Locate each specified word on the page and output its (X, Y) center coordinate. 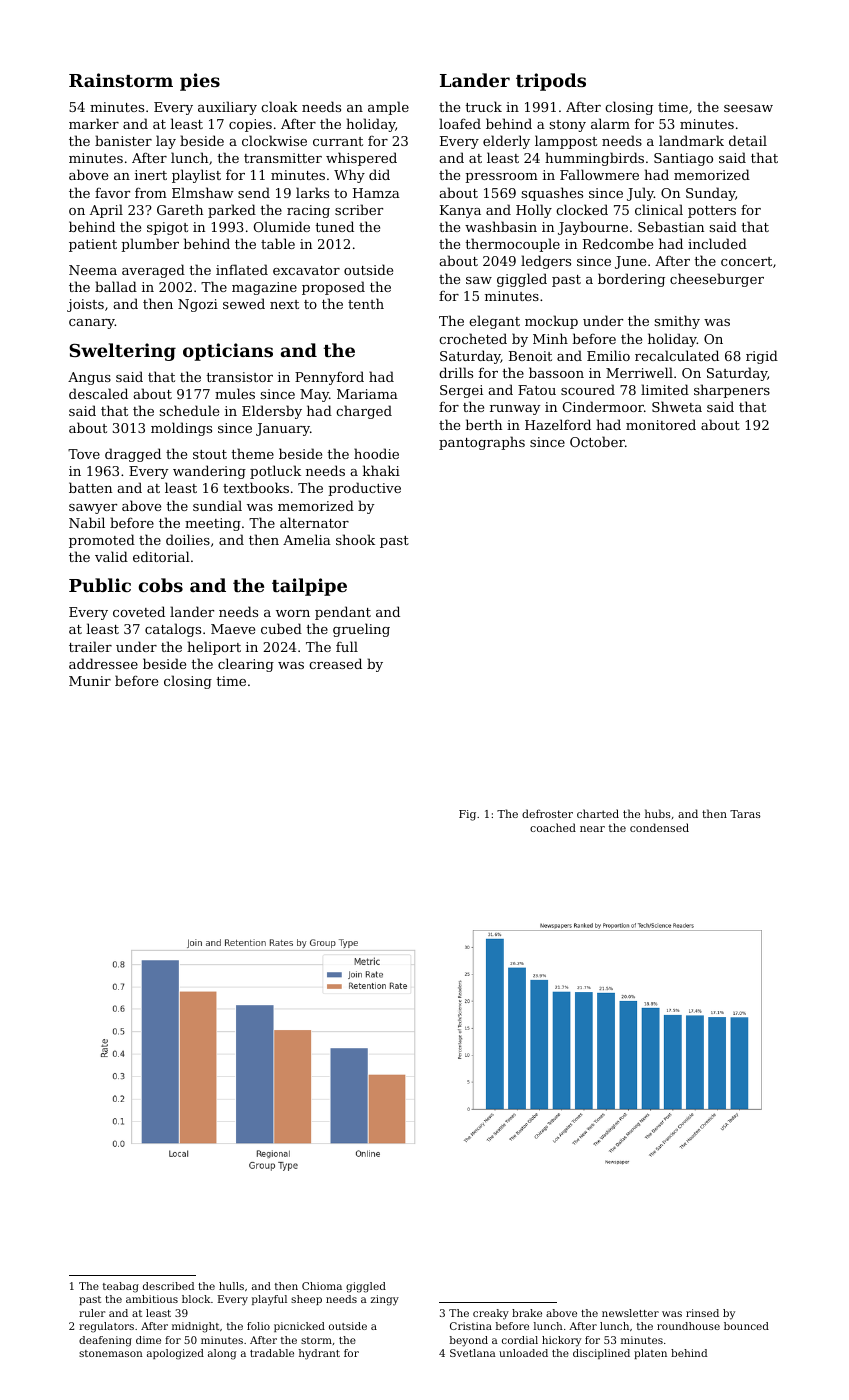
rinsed (702, 1313)
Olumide (282, 226)
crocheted (473, 338)
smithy (677, 322)
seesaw (748, 108)
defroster (547, 813)
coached (553, 827)
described (168, 1286)
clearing (246, 665)
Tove (84, 454)
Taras (745, 814)
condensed (659, 827)
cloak (279, 106)
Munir (90, 681)
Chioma (322, 1286)
